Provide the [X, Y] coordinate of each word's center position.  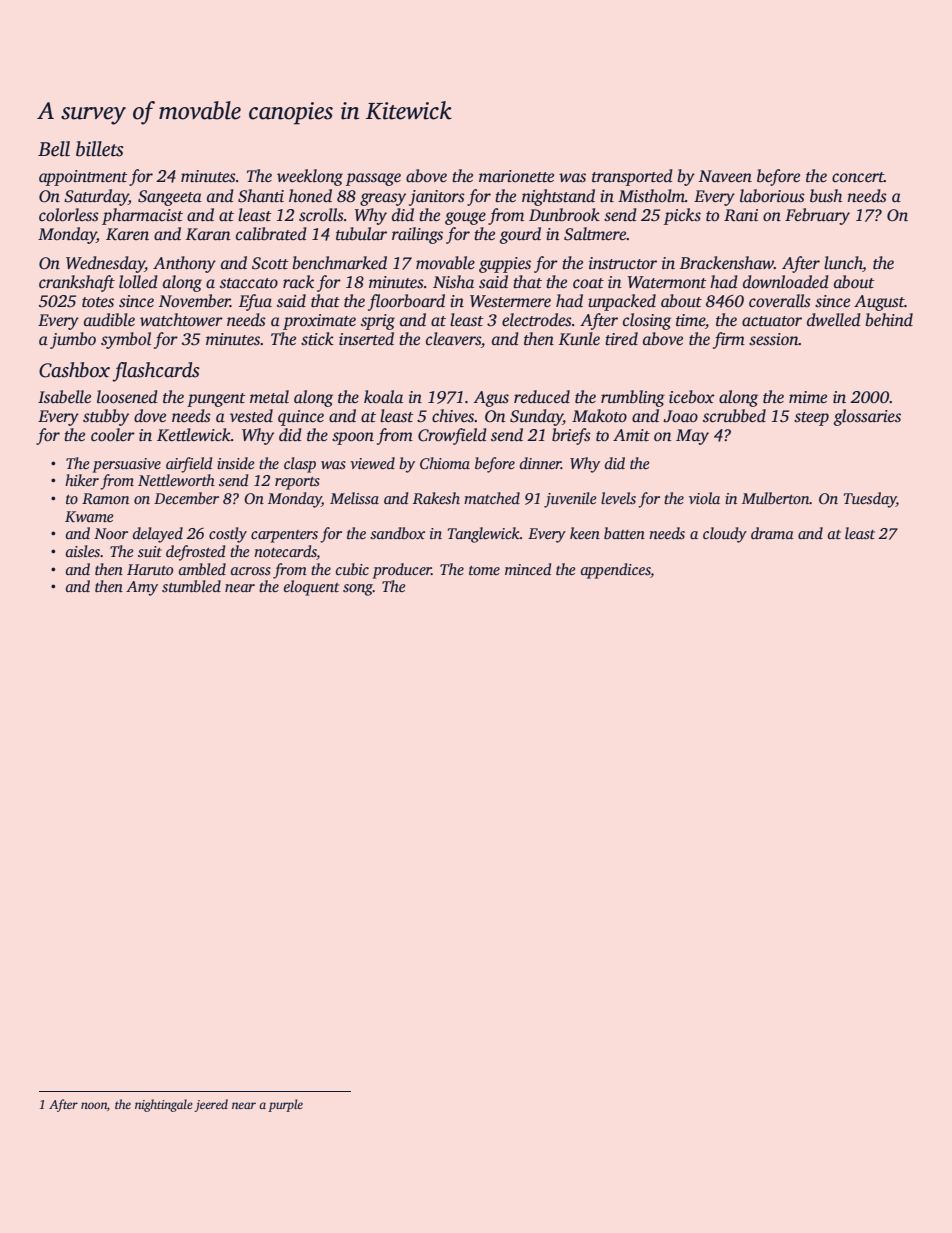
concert [858, 177]
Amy [142, 588]
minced [528, 569]
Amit [631, 435]
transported [632, 177]
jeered [211, 1105]
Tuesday [870, 500]
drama [772, 533]
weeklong [310, 177]
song [358, 590]
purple [285, 1105]
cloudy [725, 535]
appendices [616, 571]
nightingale [164, 1105]
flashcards [156, 372]
